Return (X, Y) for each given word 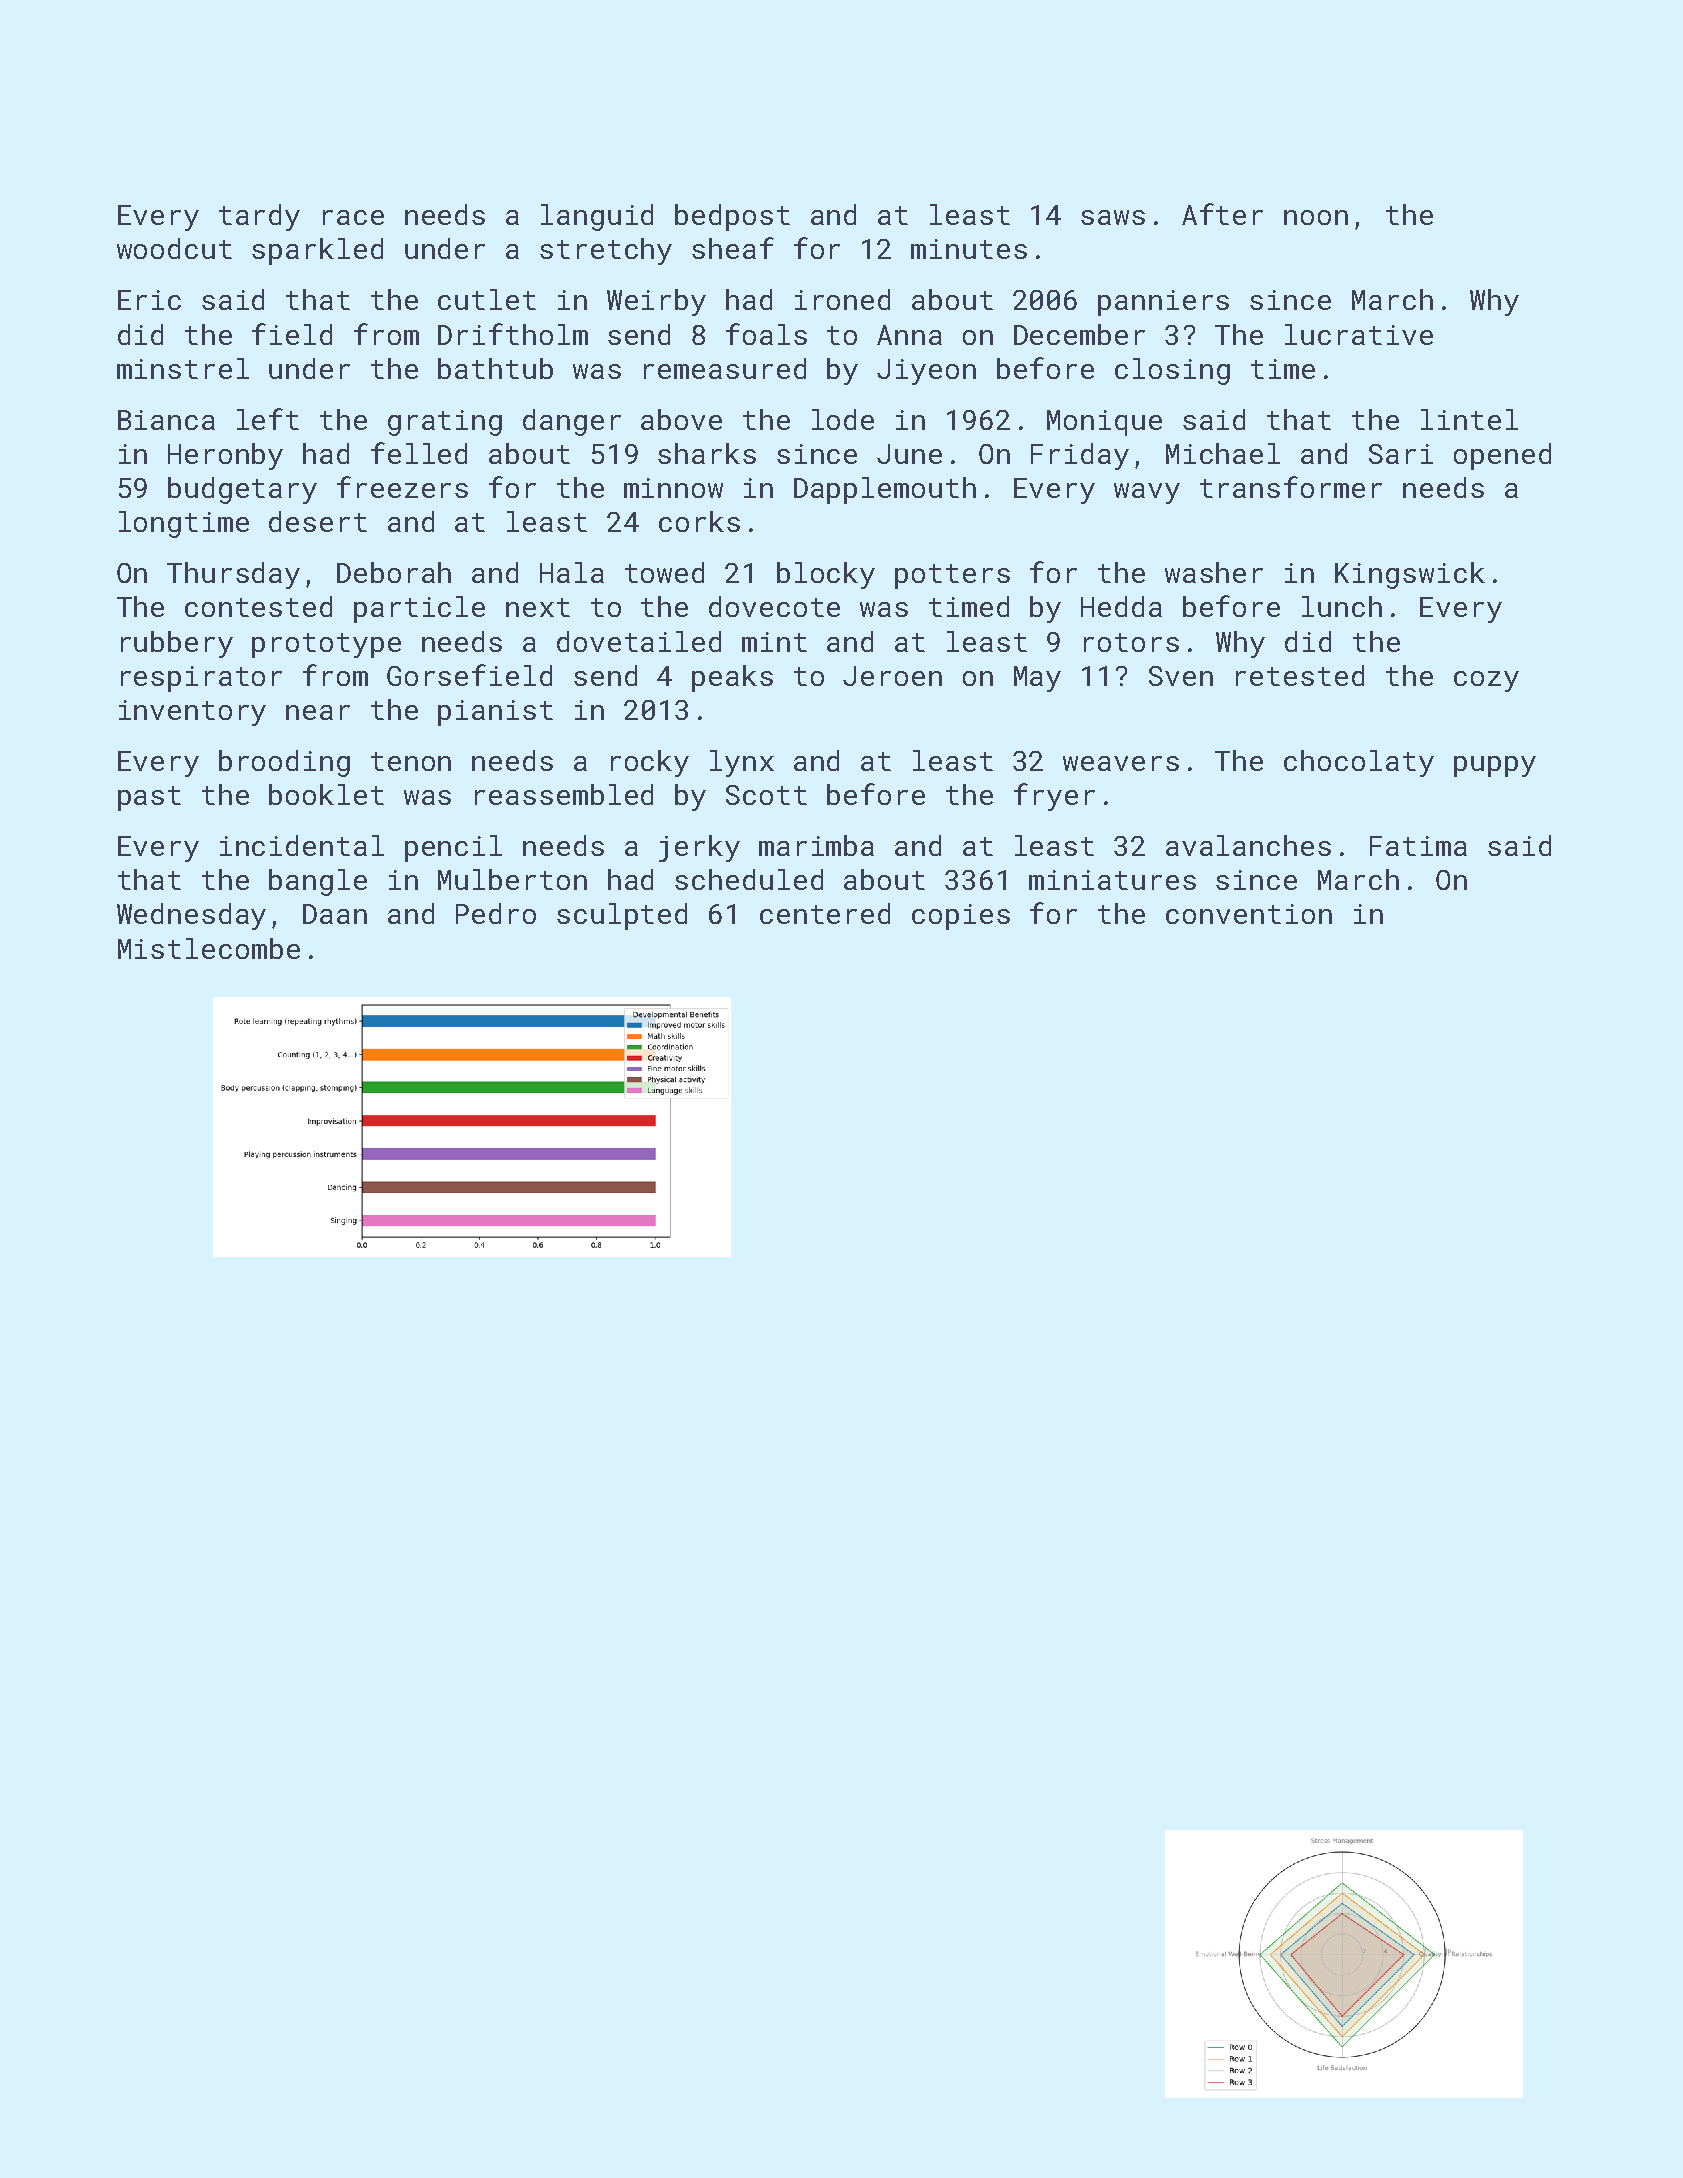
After (1222, 214)
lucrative (1359, 334)
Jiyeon (926, 372)
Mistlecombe (209, 948)
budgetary (242, 490)
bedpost (732, 217)
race (353, 217)
